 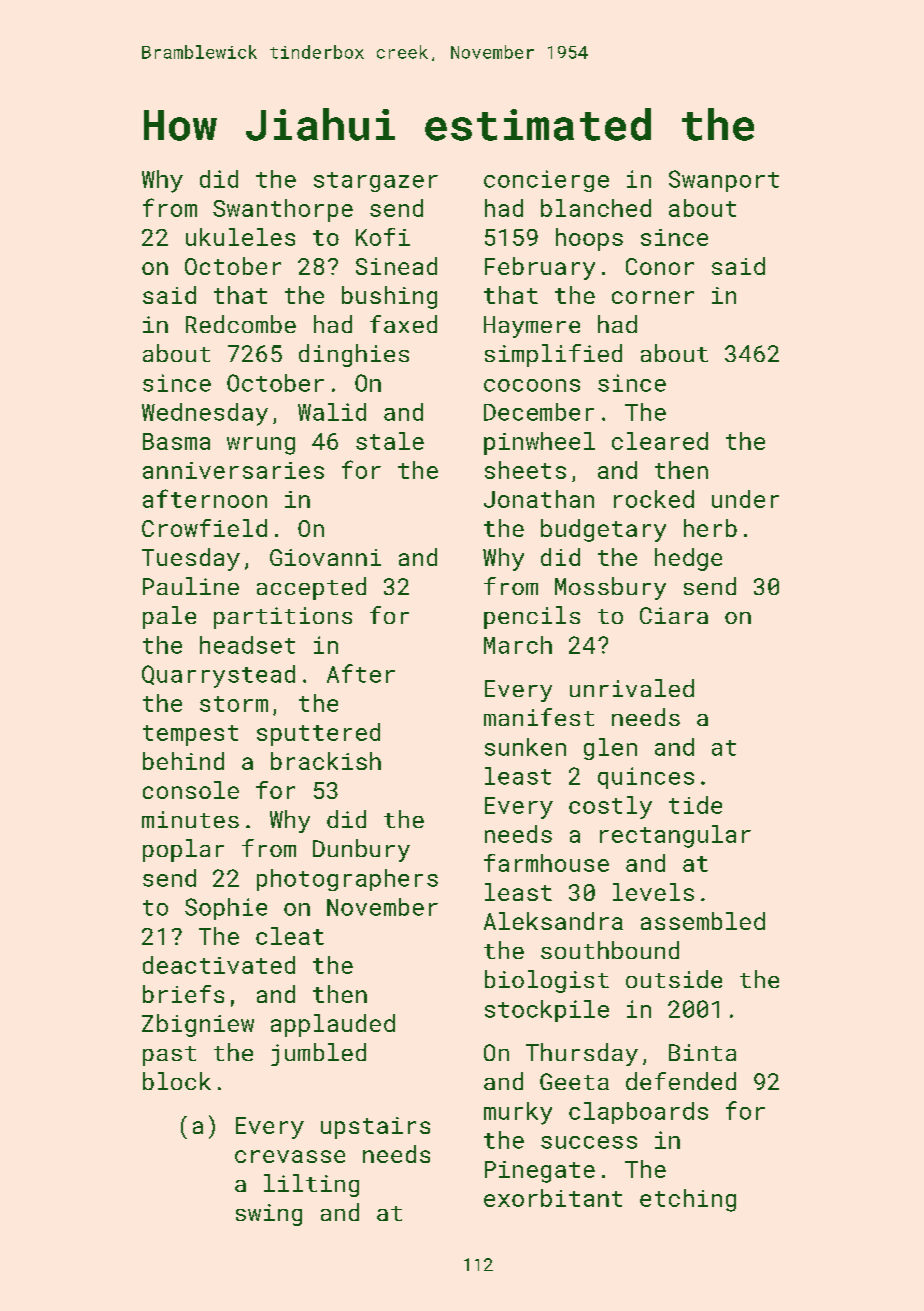 What do you see at coordinates (247, 645) in the screenshot?
I see `headset` at bounding box center [247, 645].
